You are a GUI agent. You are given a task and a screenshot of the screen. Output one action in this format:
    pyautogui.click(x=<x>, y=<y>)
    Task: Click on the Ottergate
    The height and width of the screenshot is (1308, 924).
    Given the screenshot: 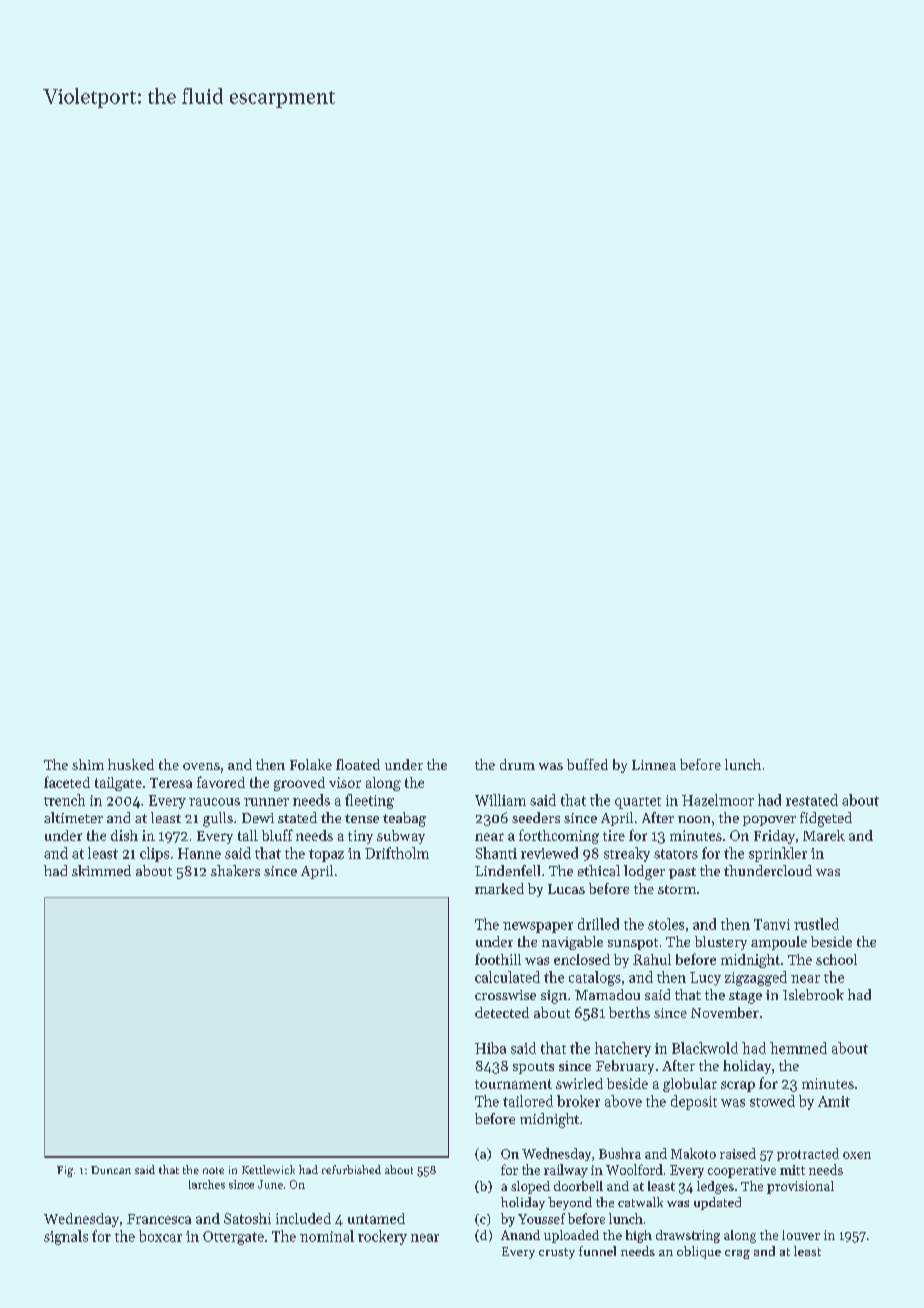 What is the action you would take?
    pyautogui.click(x=233, y=1238)
